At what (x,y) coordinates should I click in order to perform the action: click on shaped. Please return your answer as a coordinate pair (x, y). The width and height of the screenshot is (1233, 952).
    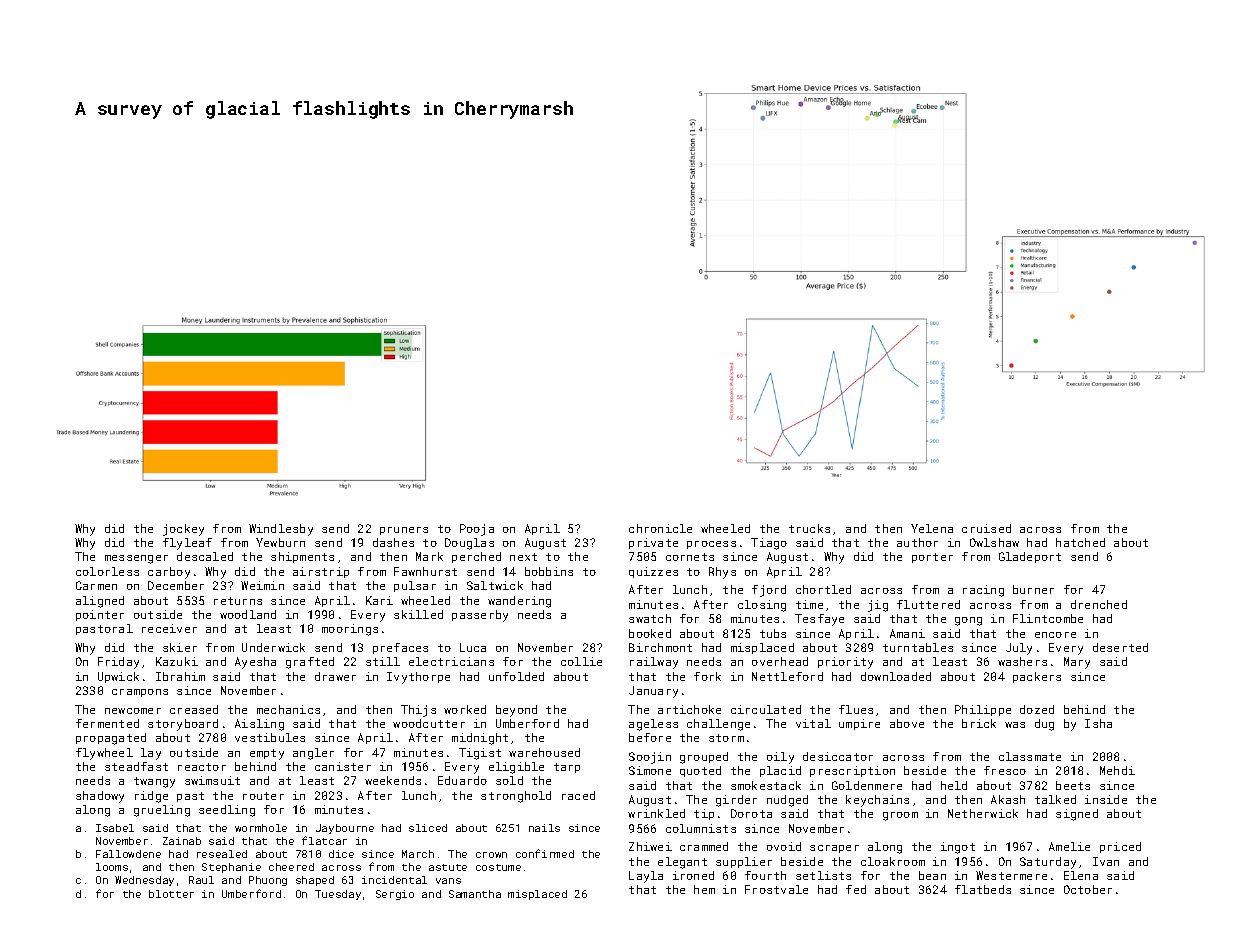
    Looking at the image, I should click on (315, 881).
